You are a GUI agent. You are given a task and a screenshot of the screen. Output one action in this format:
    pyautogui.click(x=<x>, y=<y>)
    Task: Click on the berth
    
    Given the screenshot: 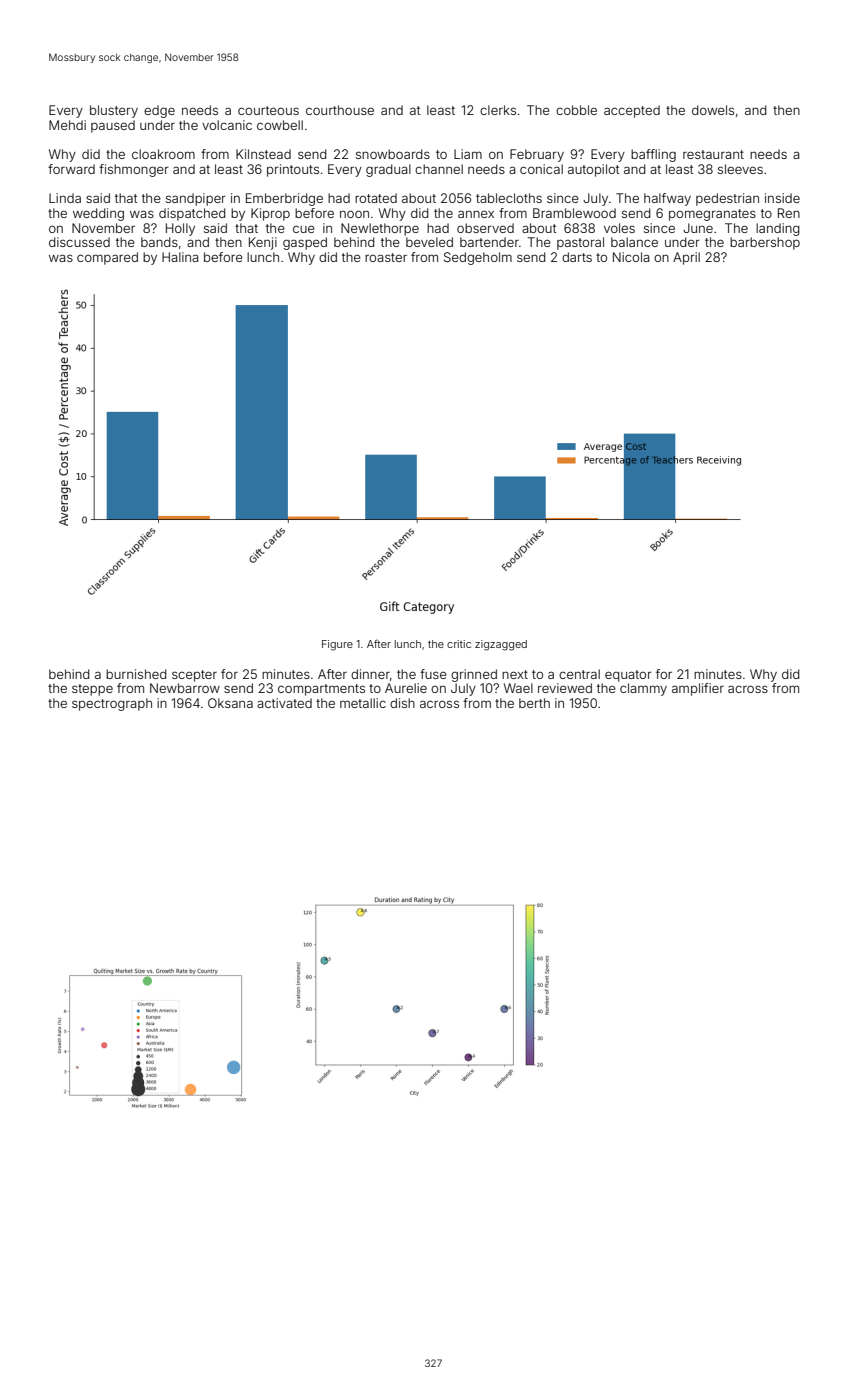 What is the action you would take?
    pyautogui.click(x=534, y=703)
